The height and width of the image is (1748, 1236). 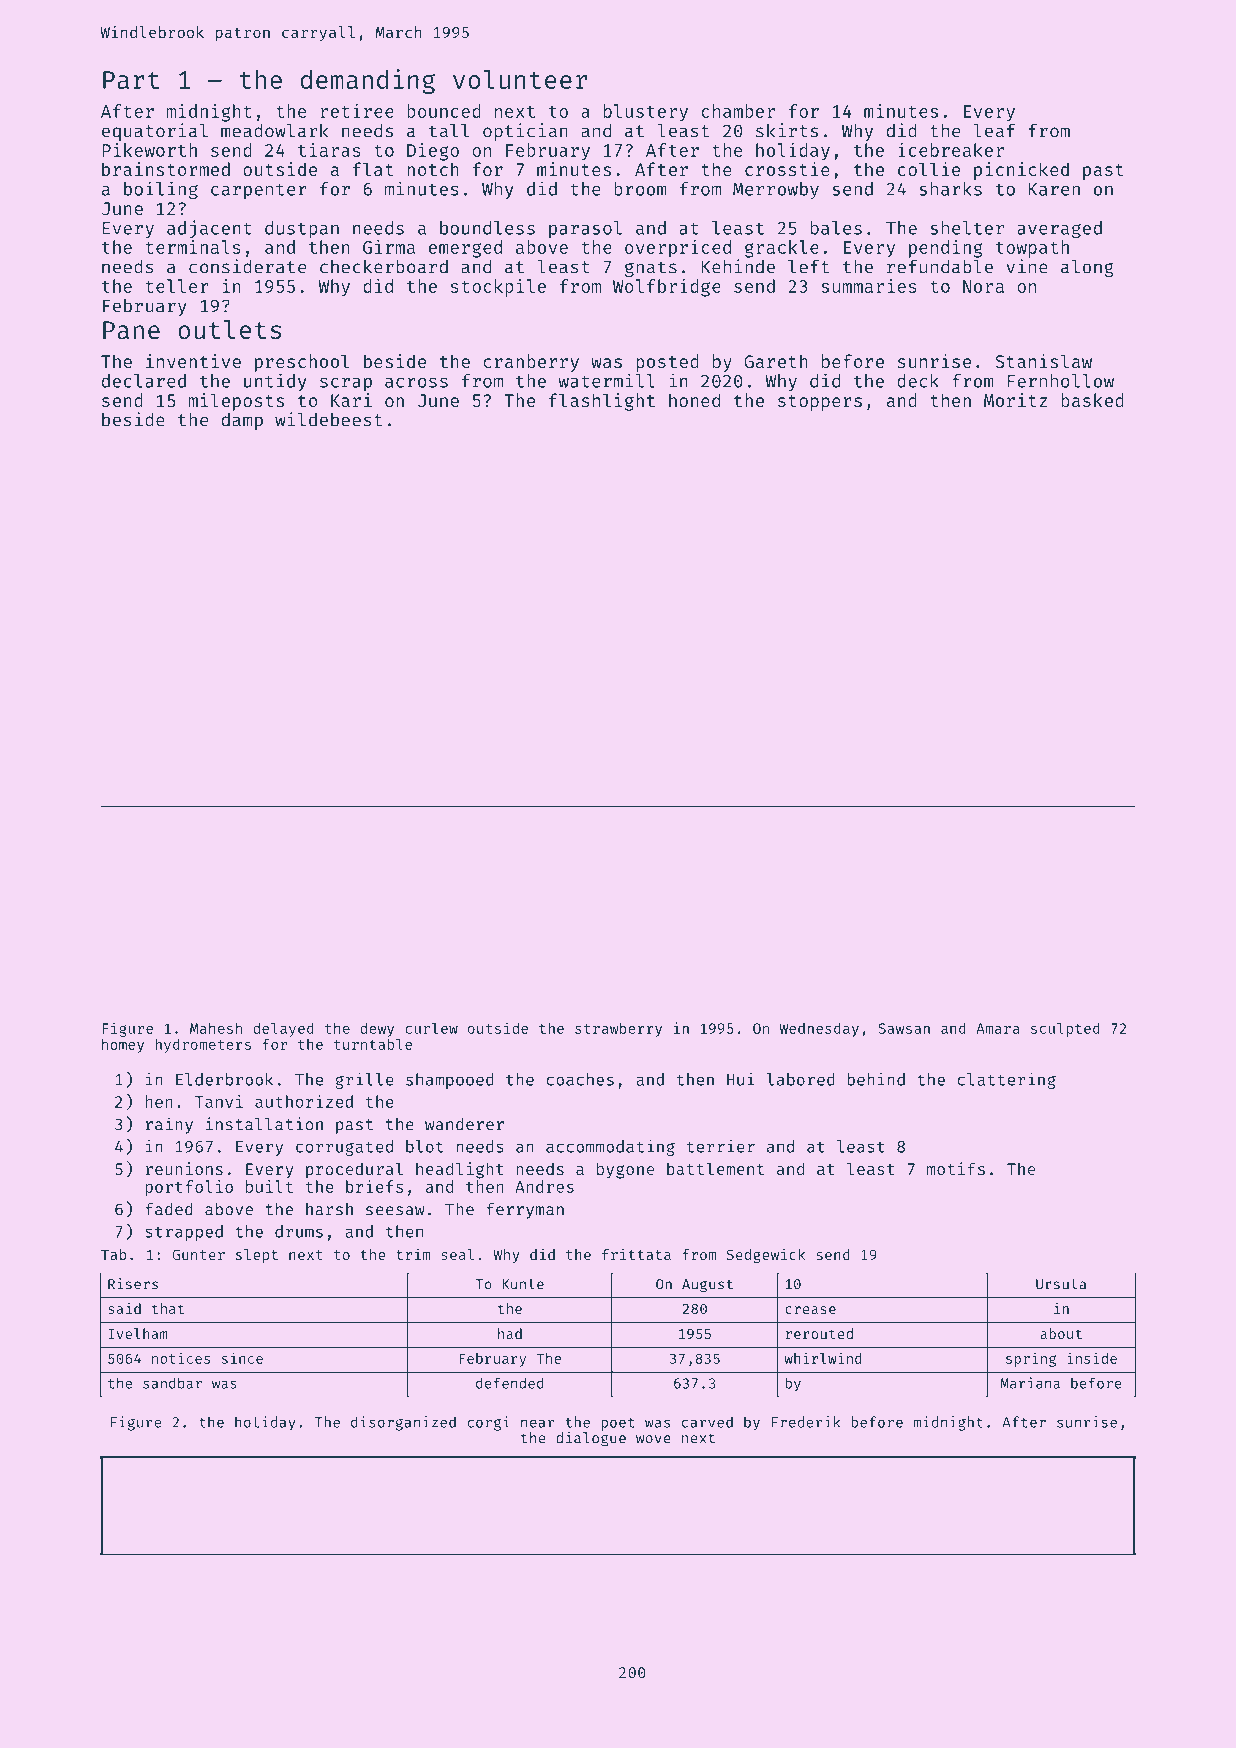 What do you see at coordinates (416, 383) in the image?
I see `across` at bounding box center [416, 383].
